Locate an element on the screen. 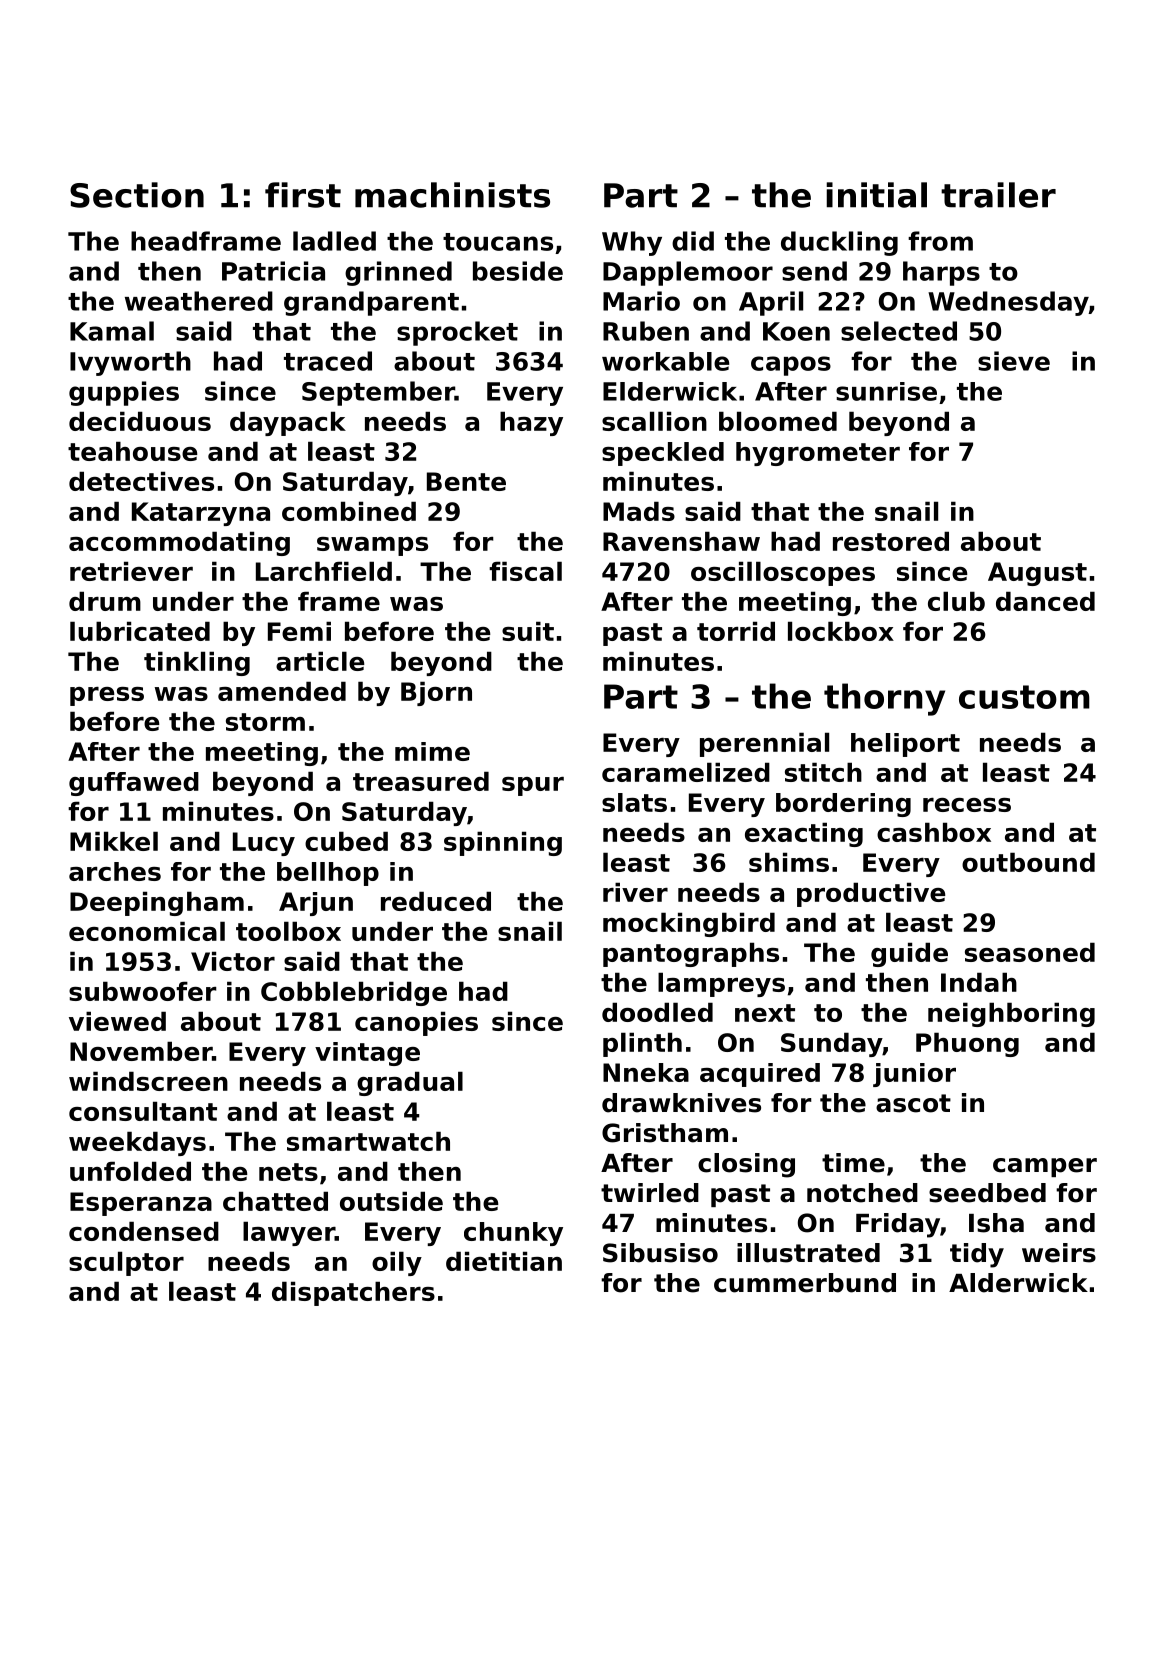  toolbox is located at coordinates (288, 931).
